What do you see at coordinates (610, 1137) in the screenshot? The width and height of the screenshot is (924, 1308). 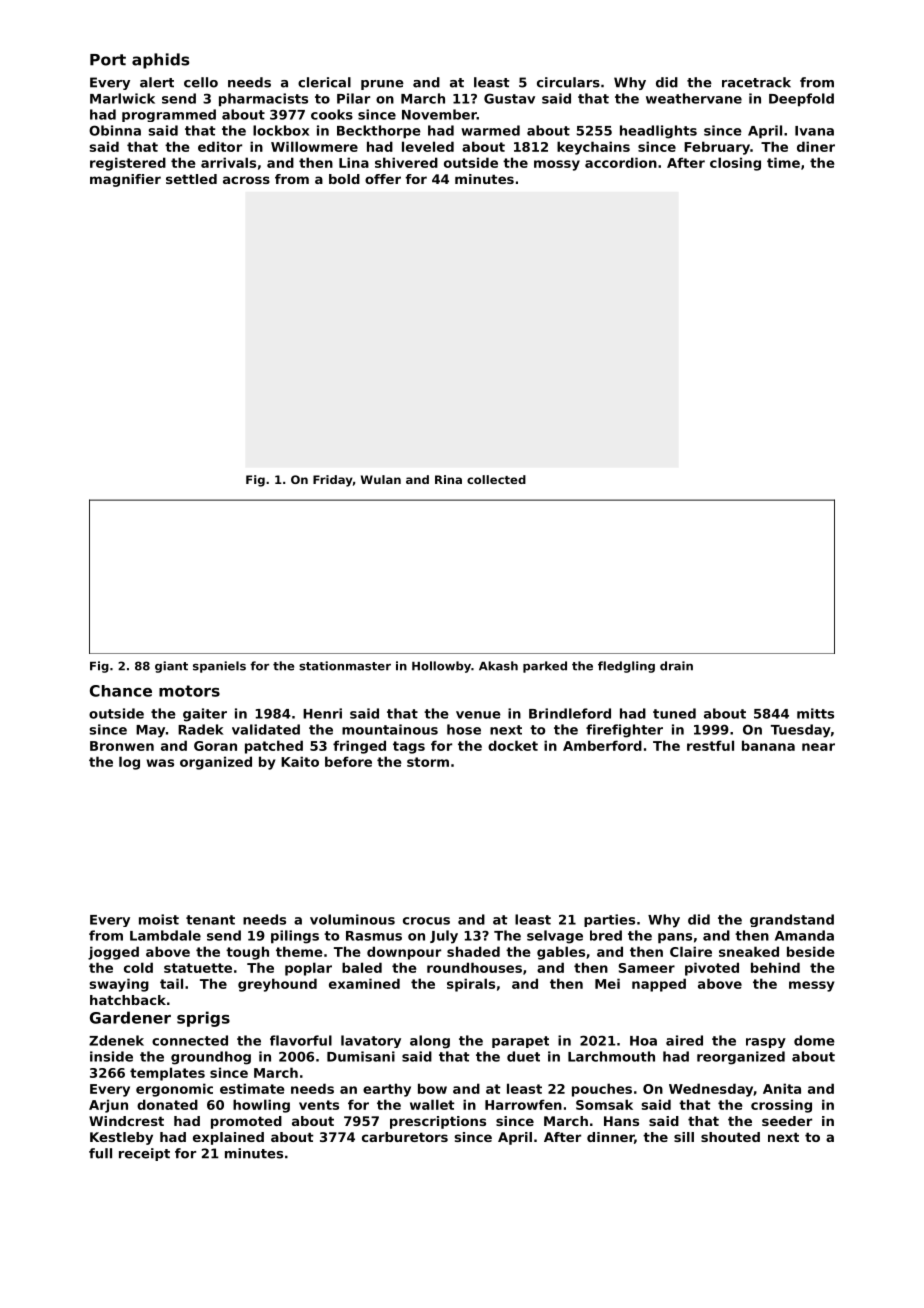 I see `dinner` at bounding box center [610, 1137].
